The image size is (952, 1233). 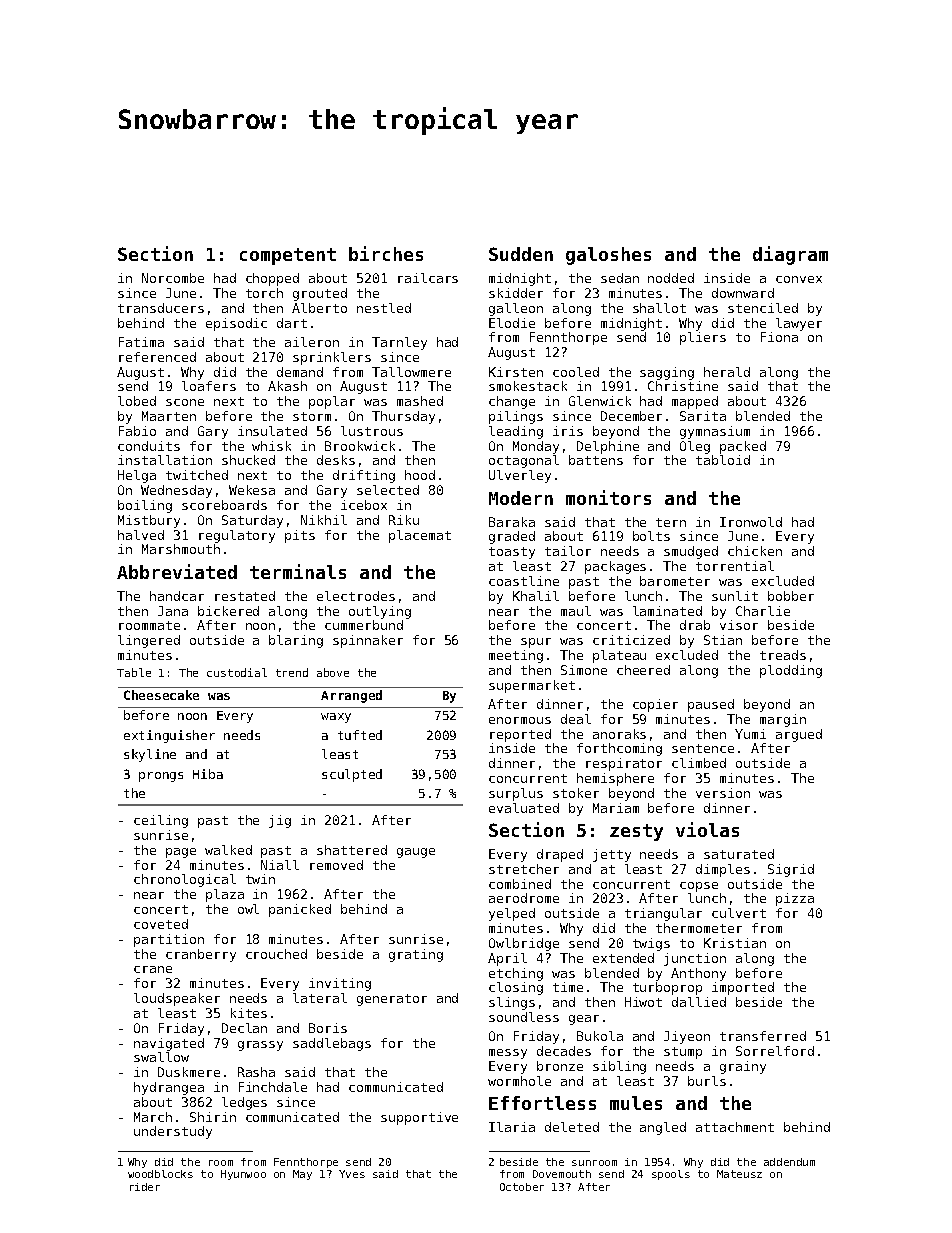 I want to click on packed, so click(x=743, y=447).
